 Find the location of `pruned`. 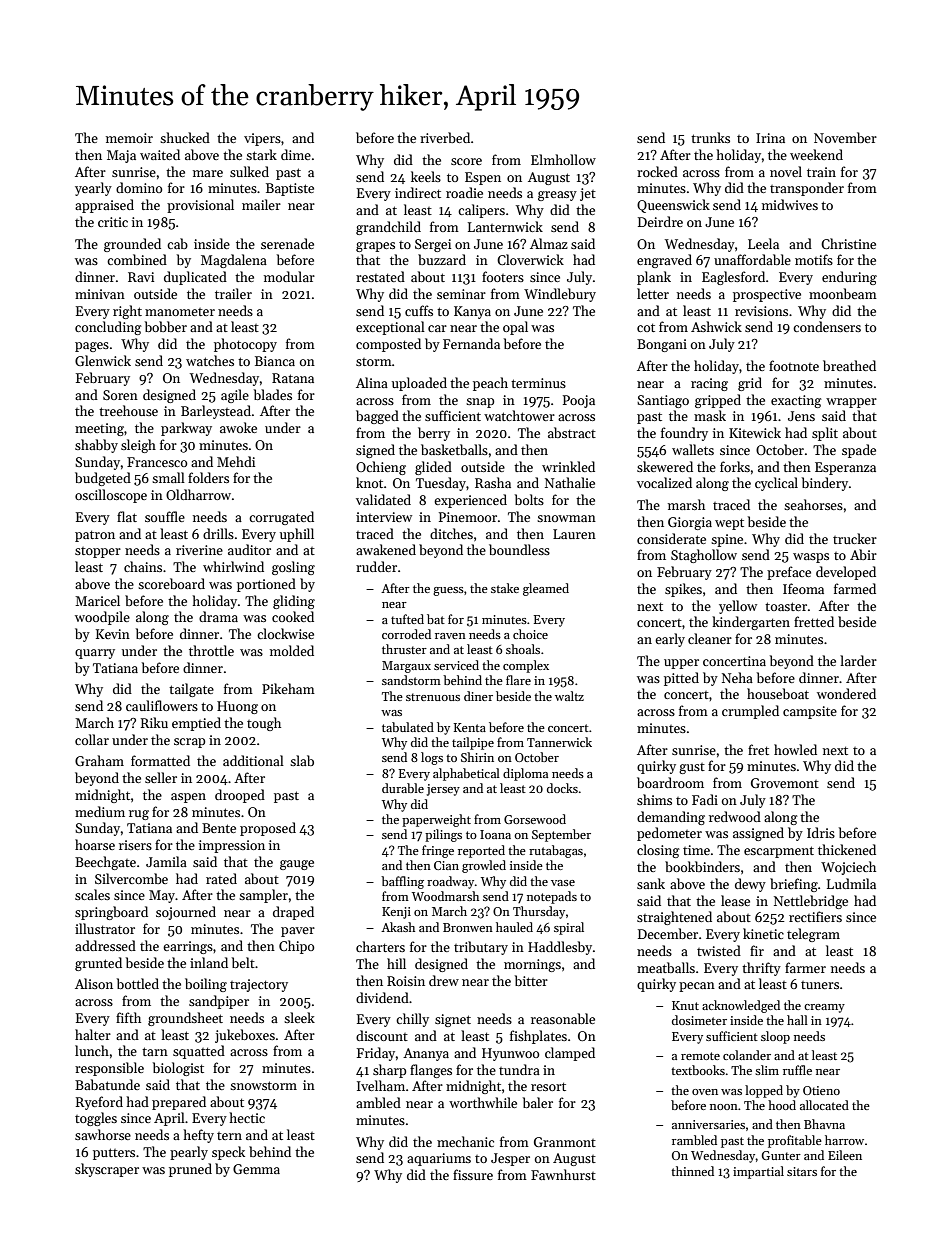

pruned is located at coordinates (190, 1170).
